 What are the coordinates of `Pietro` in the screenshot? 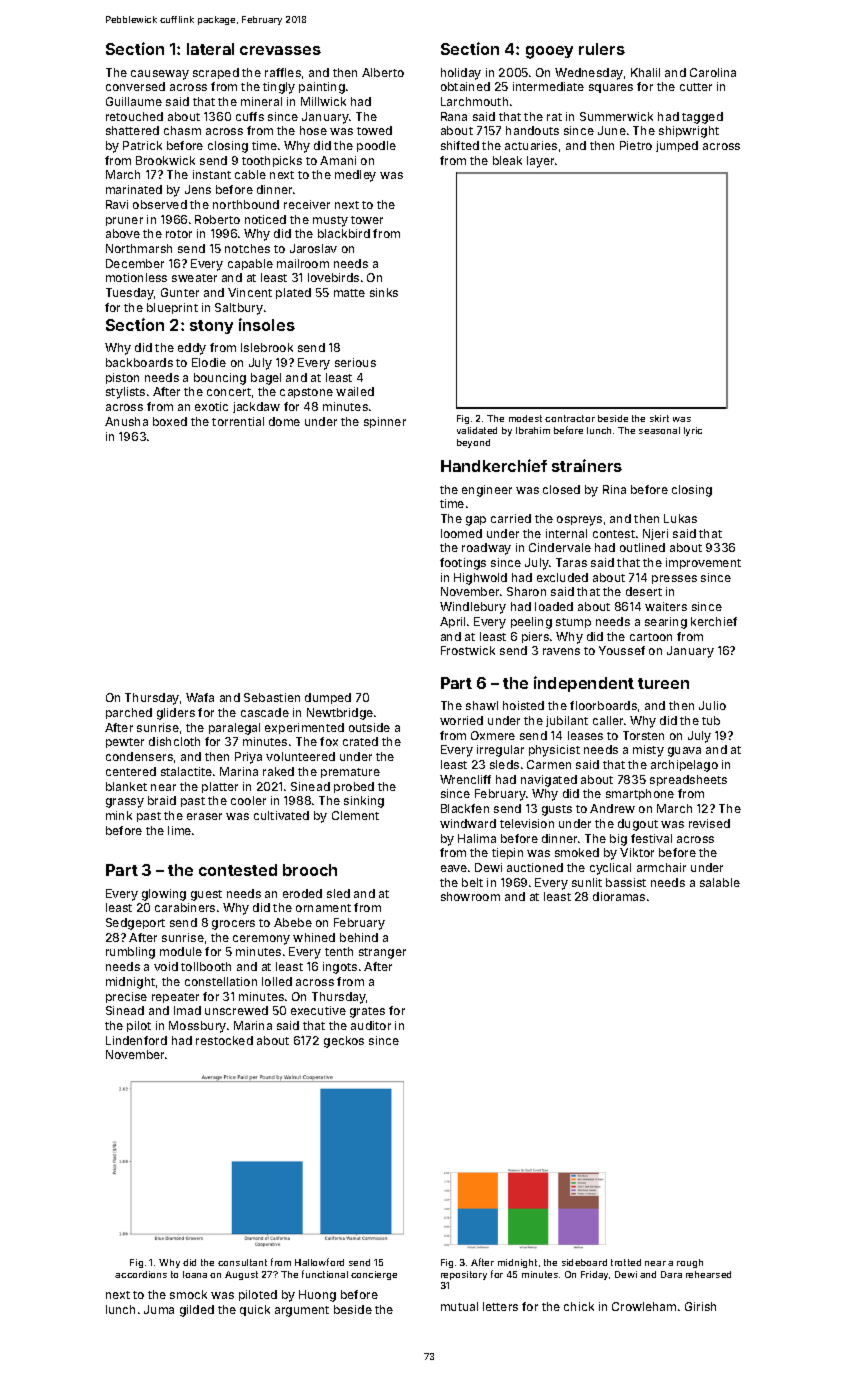 It's located at (636, 145).
